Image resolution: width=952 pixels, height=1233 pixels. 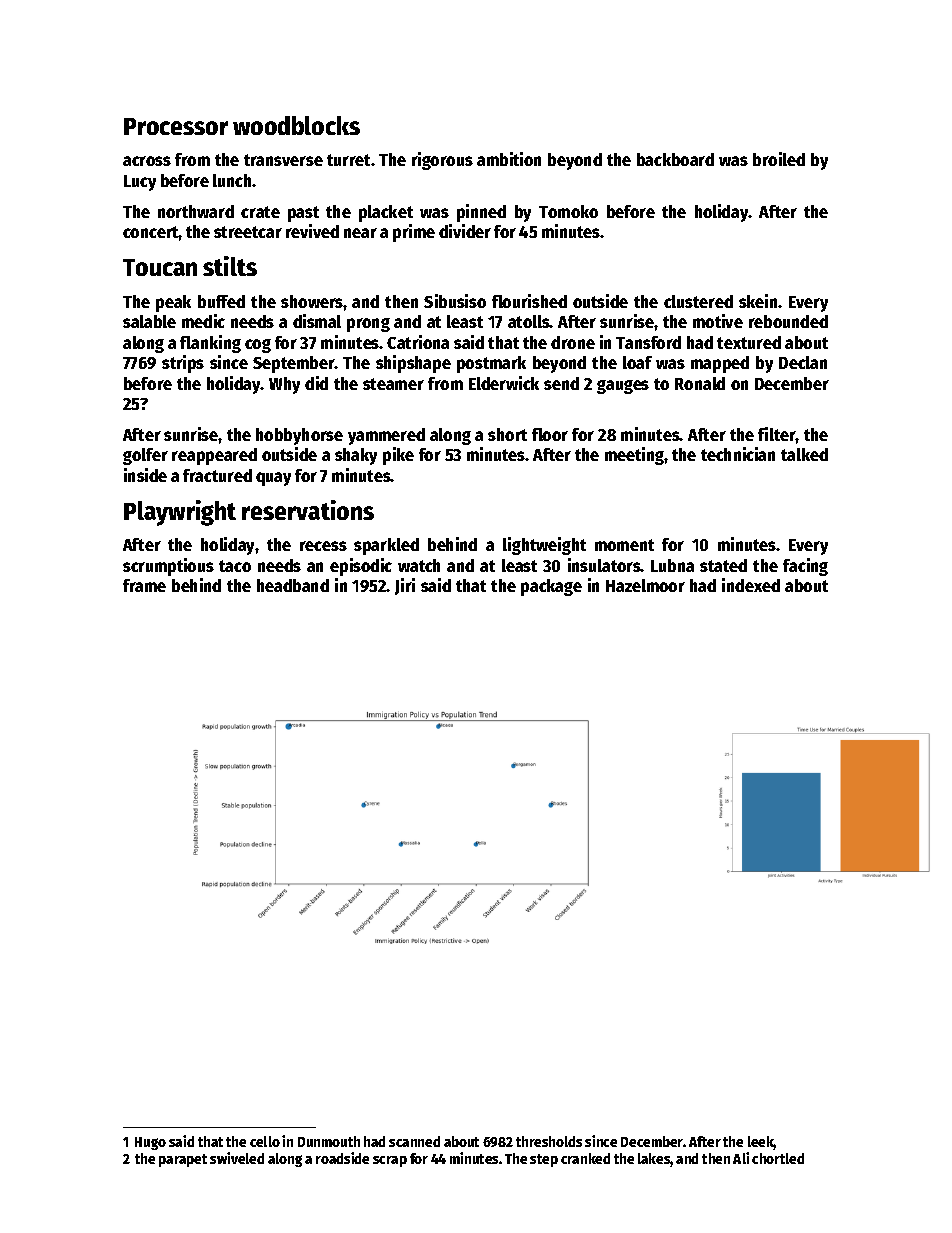 What do you see at coordinates (348, 160) in the screenshot?
I see `turret` at bounding box center [348, 160].
